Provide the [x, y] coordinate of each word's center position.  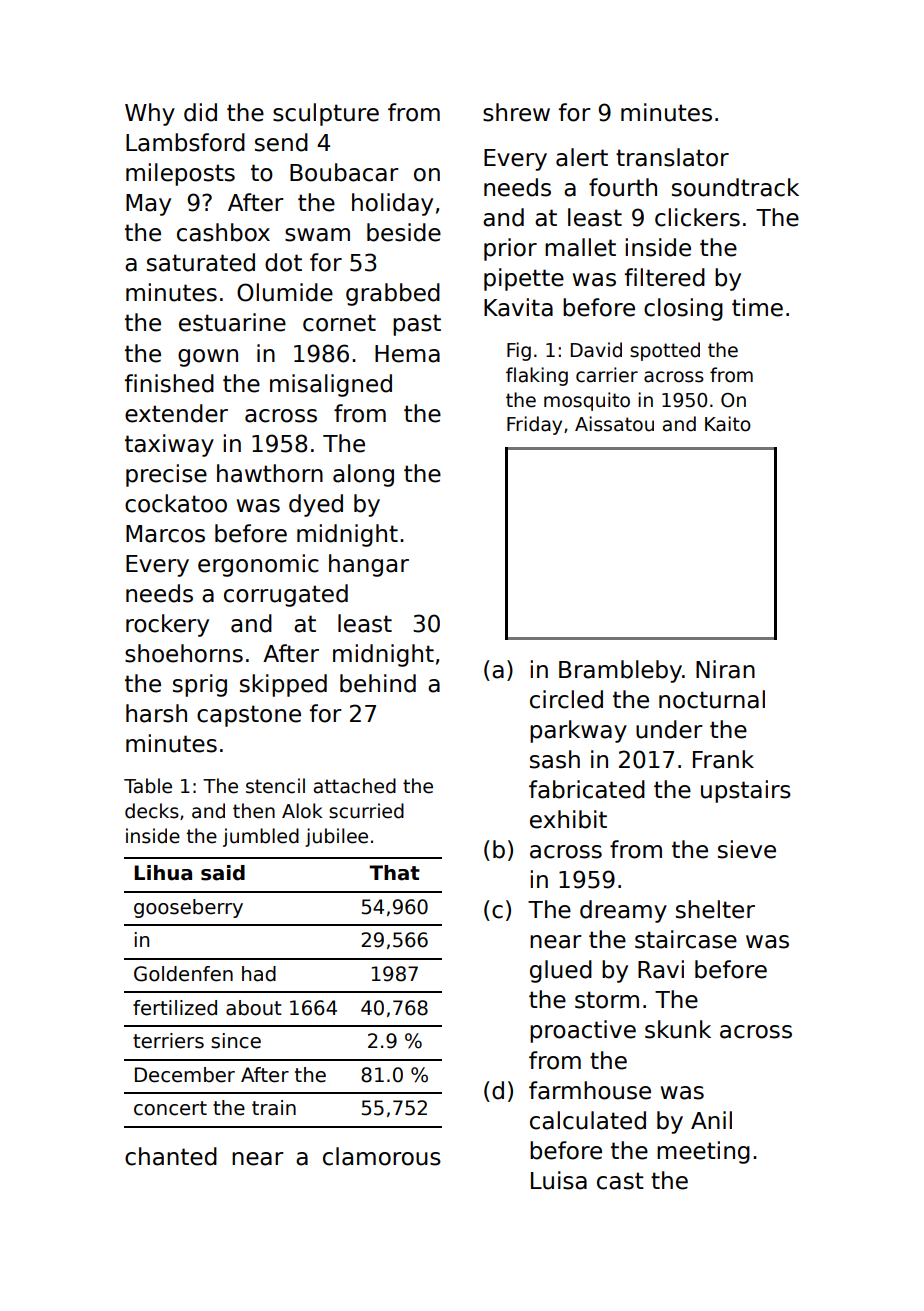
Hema [407, 354]
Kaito [728, 424]
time [757, 307]
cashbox [223, 232]
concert [170, 1108]
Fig [519, 351]
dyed [316, 505]
